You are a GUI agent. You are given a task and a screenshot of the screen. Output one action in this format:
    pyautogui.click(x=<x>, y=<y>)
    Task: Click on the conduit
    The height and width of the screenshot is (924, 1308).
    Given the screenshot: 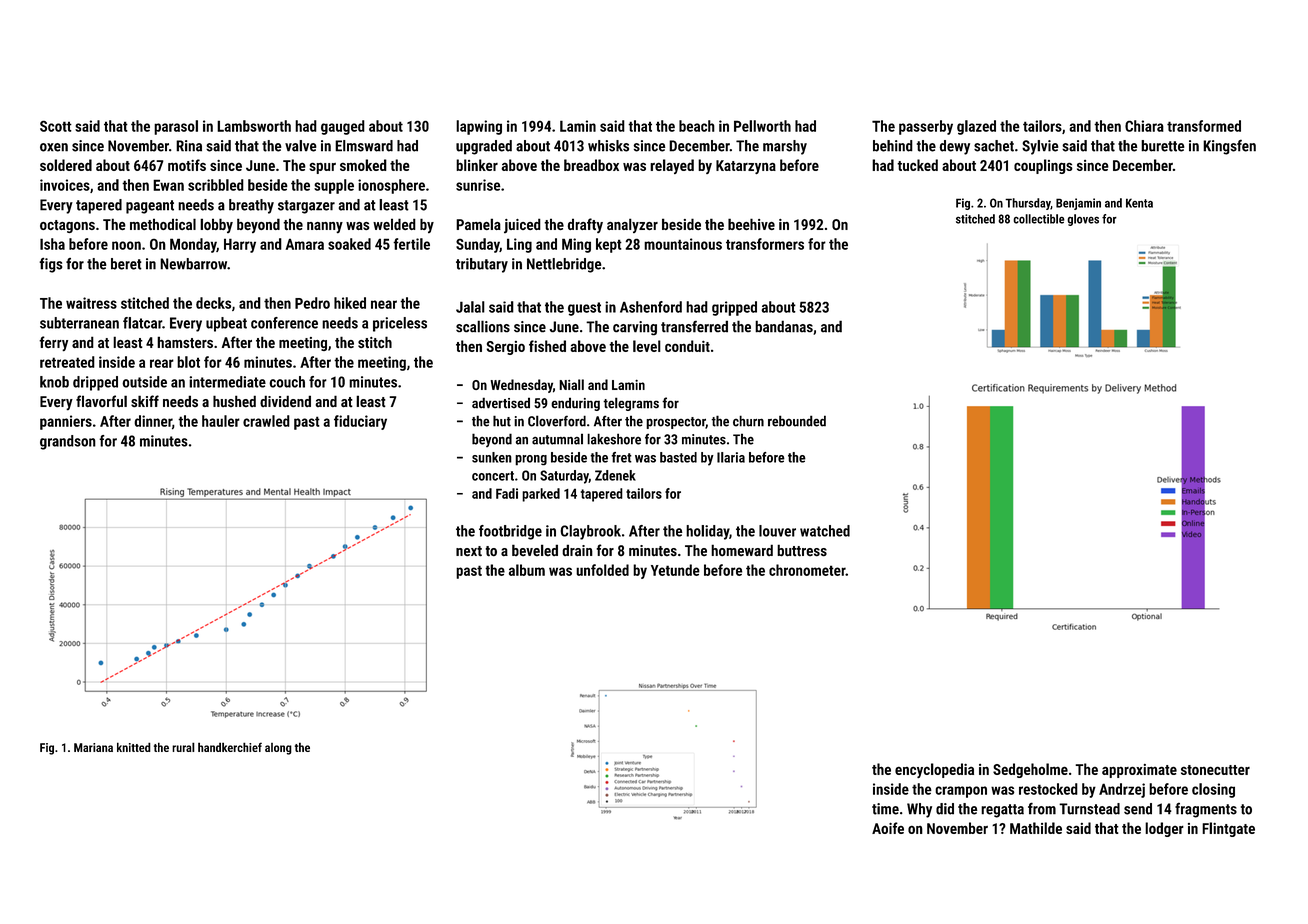 What is the action you would take?
    pyautogui.click(x=687, y=346)
